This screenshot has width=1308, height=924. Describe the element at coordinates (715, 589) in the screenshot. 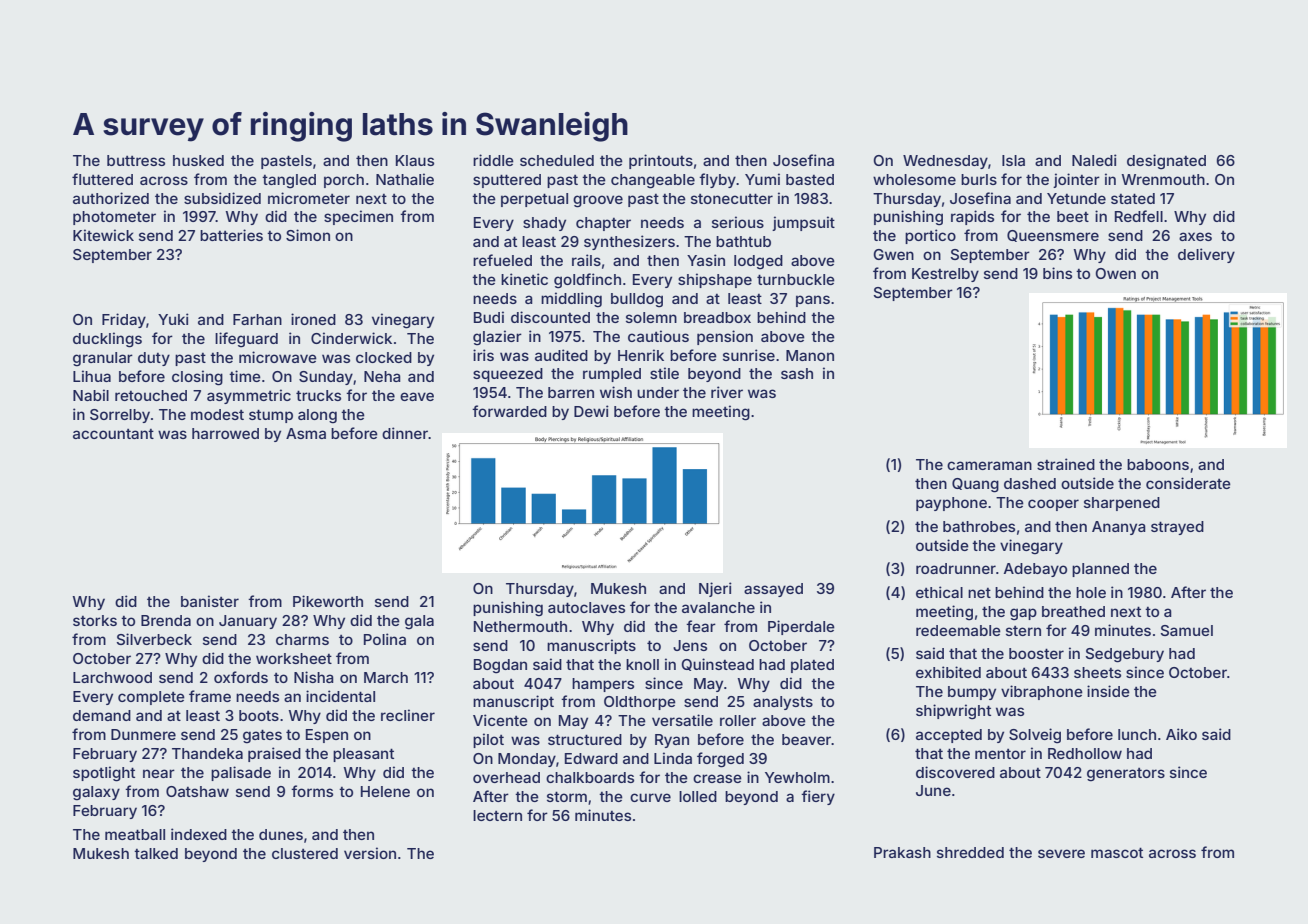

I see `Njeri` at that location.
